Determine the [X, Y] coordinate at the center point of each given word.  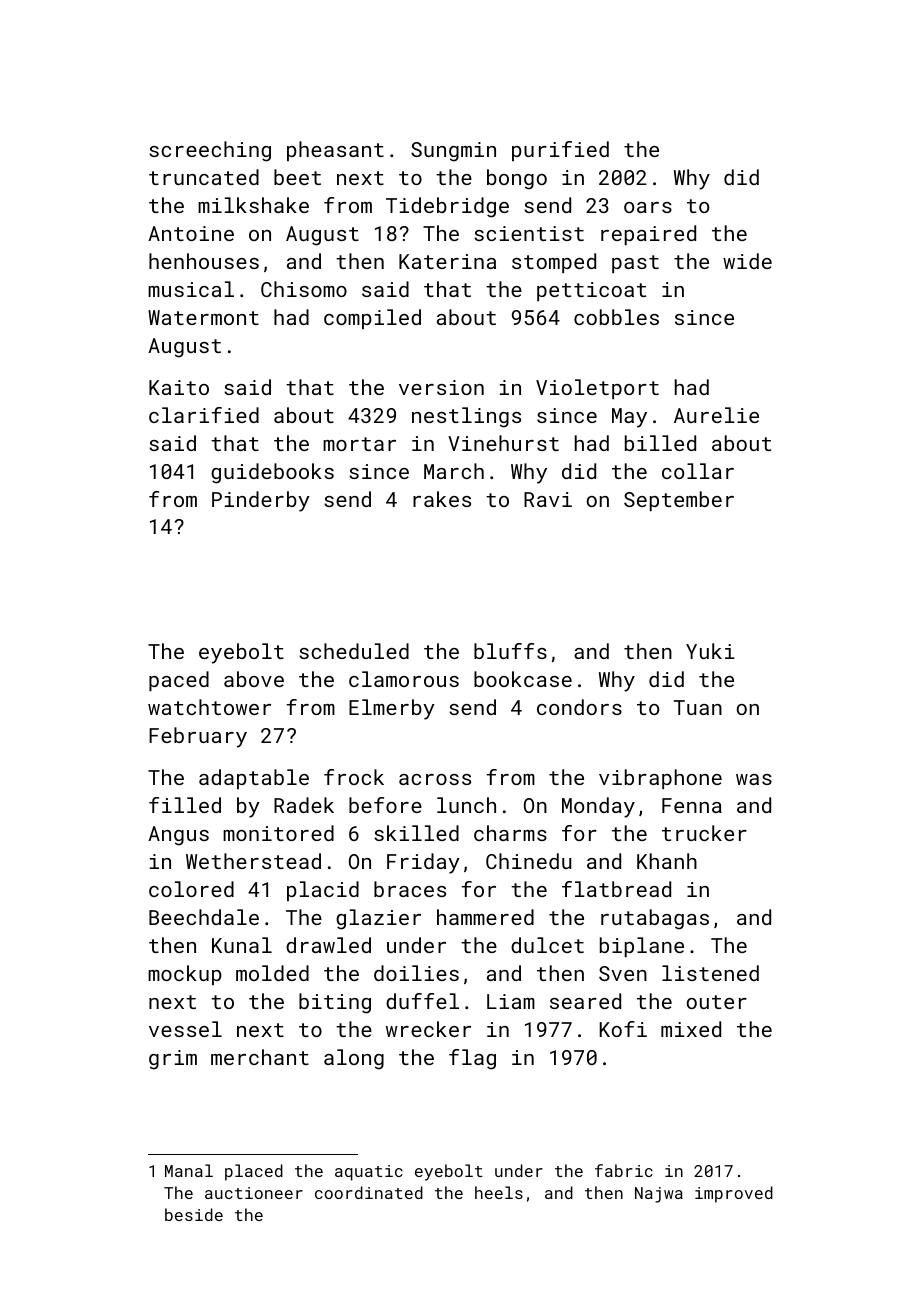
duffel [422, 1001]
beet [297, 177]
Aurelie [716, 415]
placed [254, 1172]
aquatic [369, 1173]
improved [734, 1194]
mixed [691, 1029]
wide [747, 261]
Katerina [447, 261]
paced [179, 681]
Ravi [548, 499]
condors [579, 707]
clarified [204, 415]
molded [272, 973]
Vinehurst [503, 443]
